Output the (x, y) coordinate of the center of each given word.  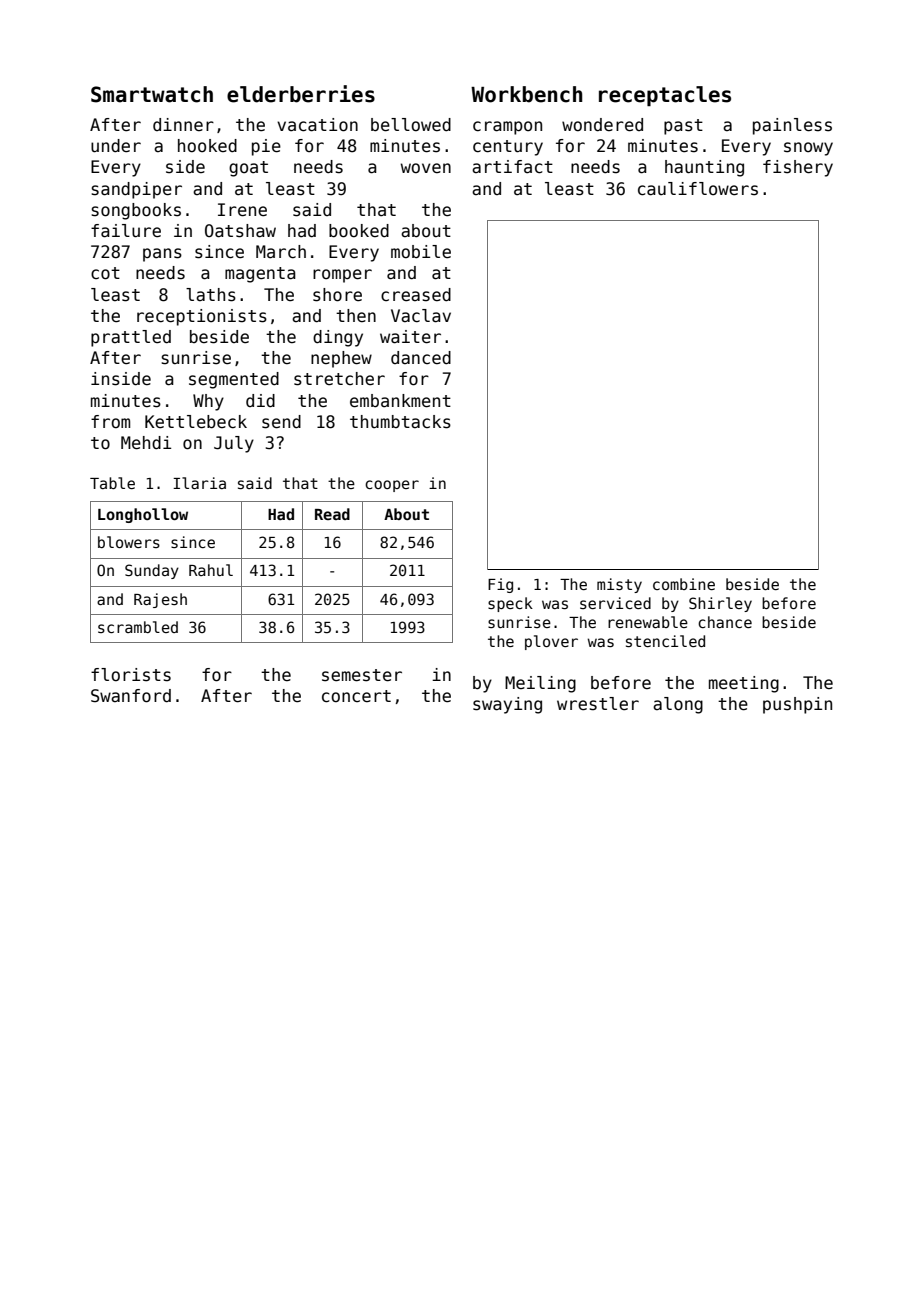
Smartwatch (152, 94)
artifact (512, 167)
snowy (808, 149)
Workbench (526, 94)
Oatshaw (240, 231)
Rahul (211, 570)
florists (131, 675)
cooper (392, 486)
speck (510, 604)
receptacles (665, 96)
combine (684, 584)
